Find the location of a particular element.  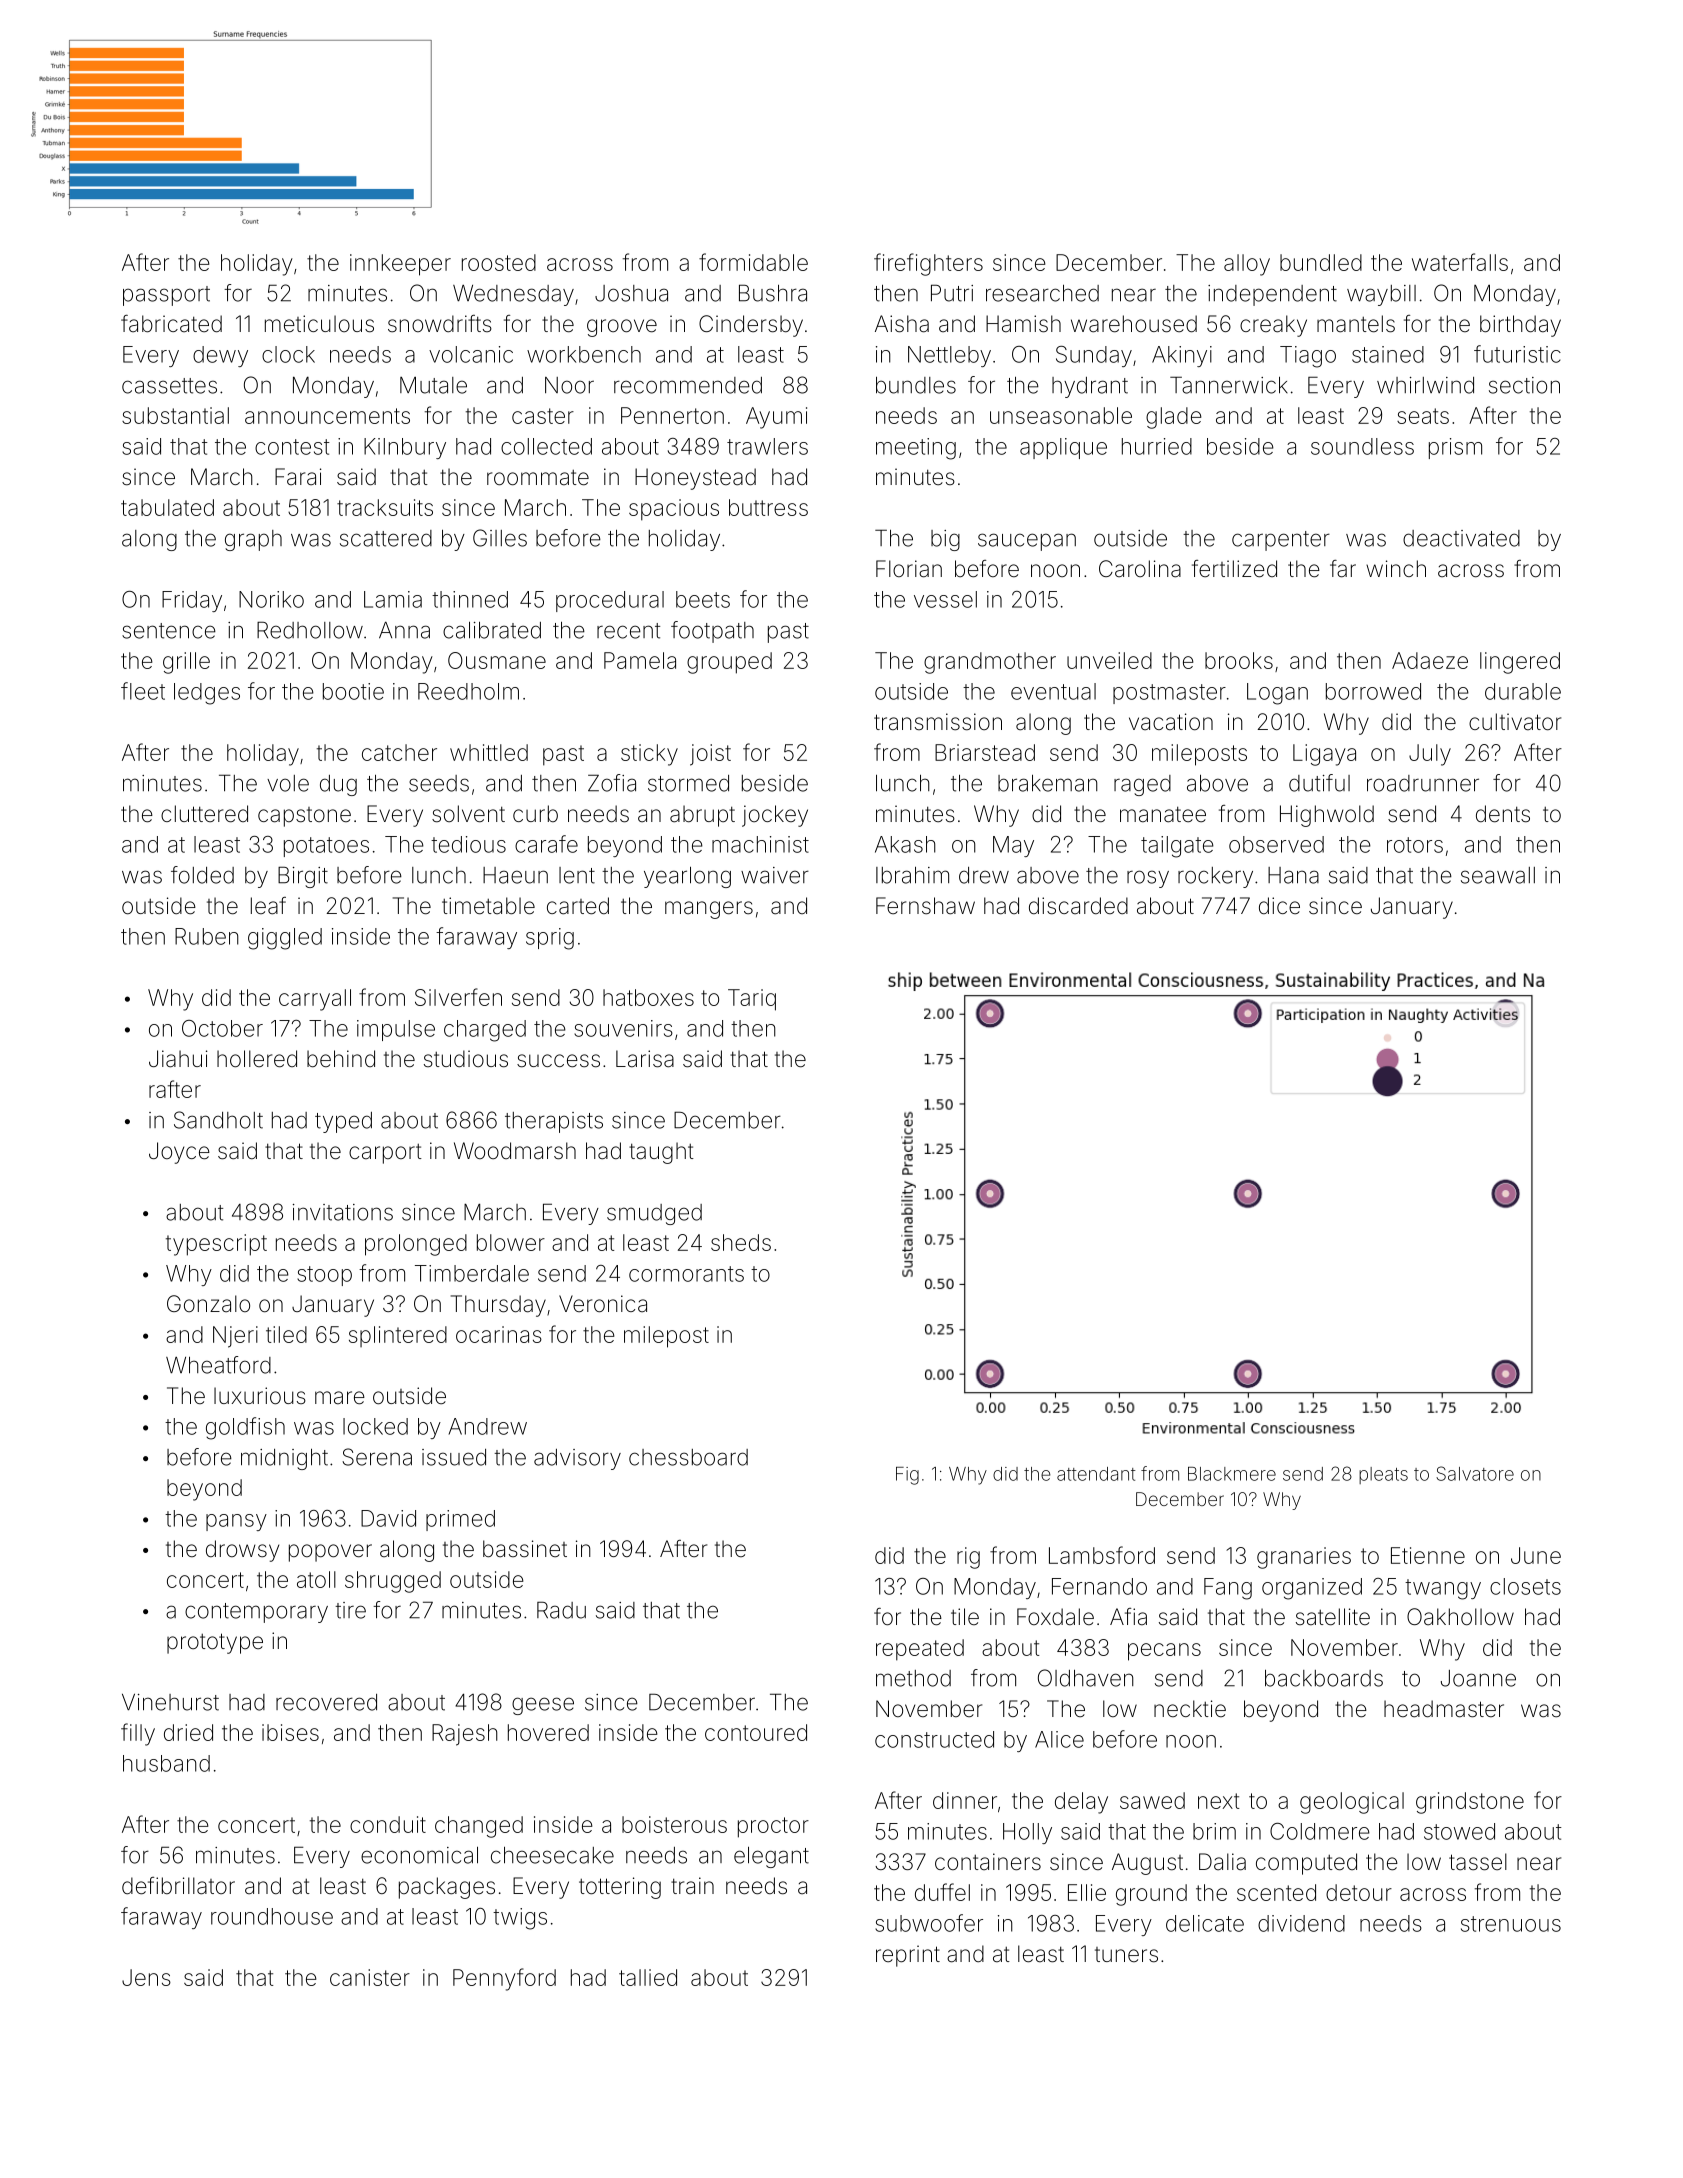

cluttered is located at coordinates (204, 814).
